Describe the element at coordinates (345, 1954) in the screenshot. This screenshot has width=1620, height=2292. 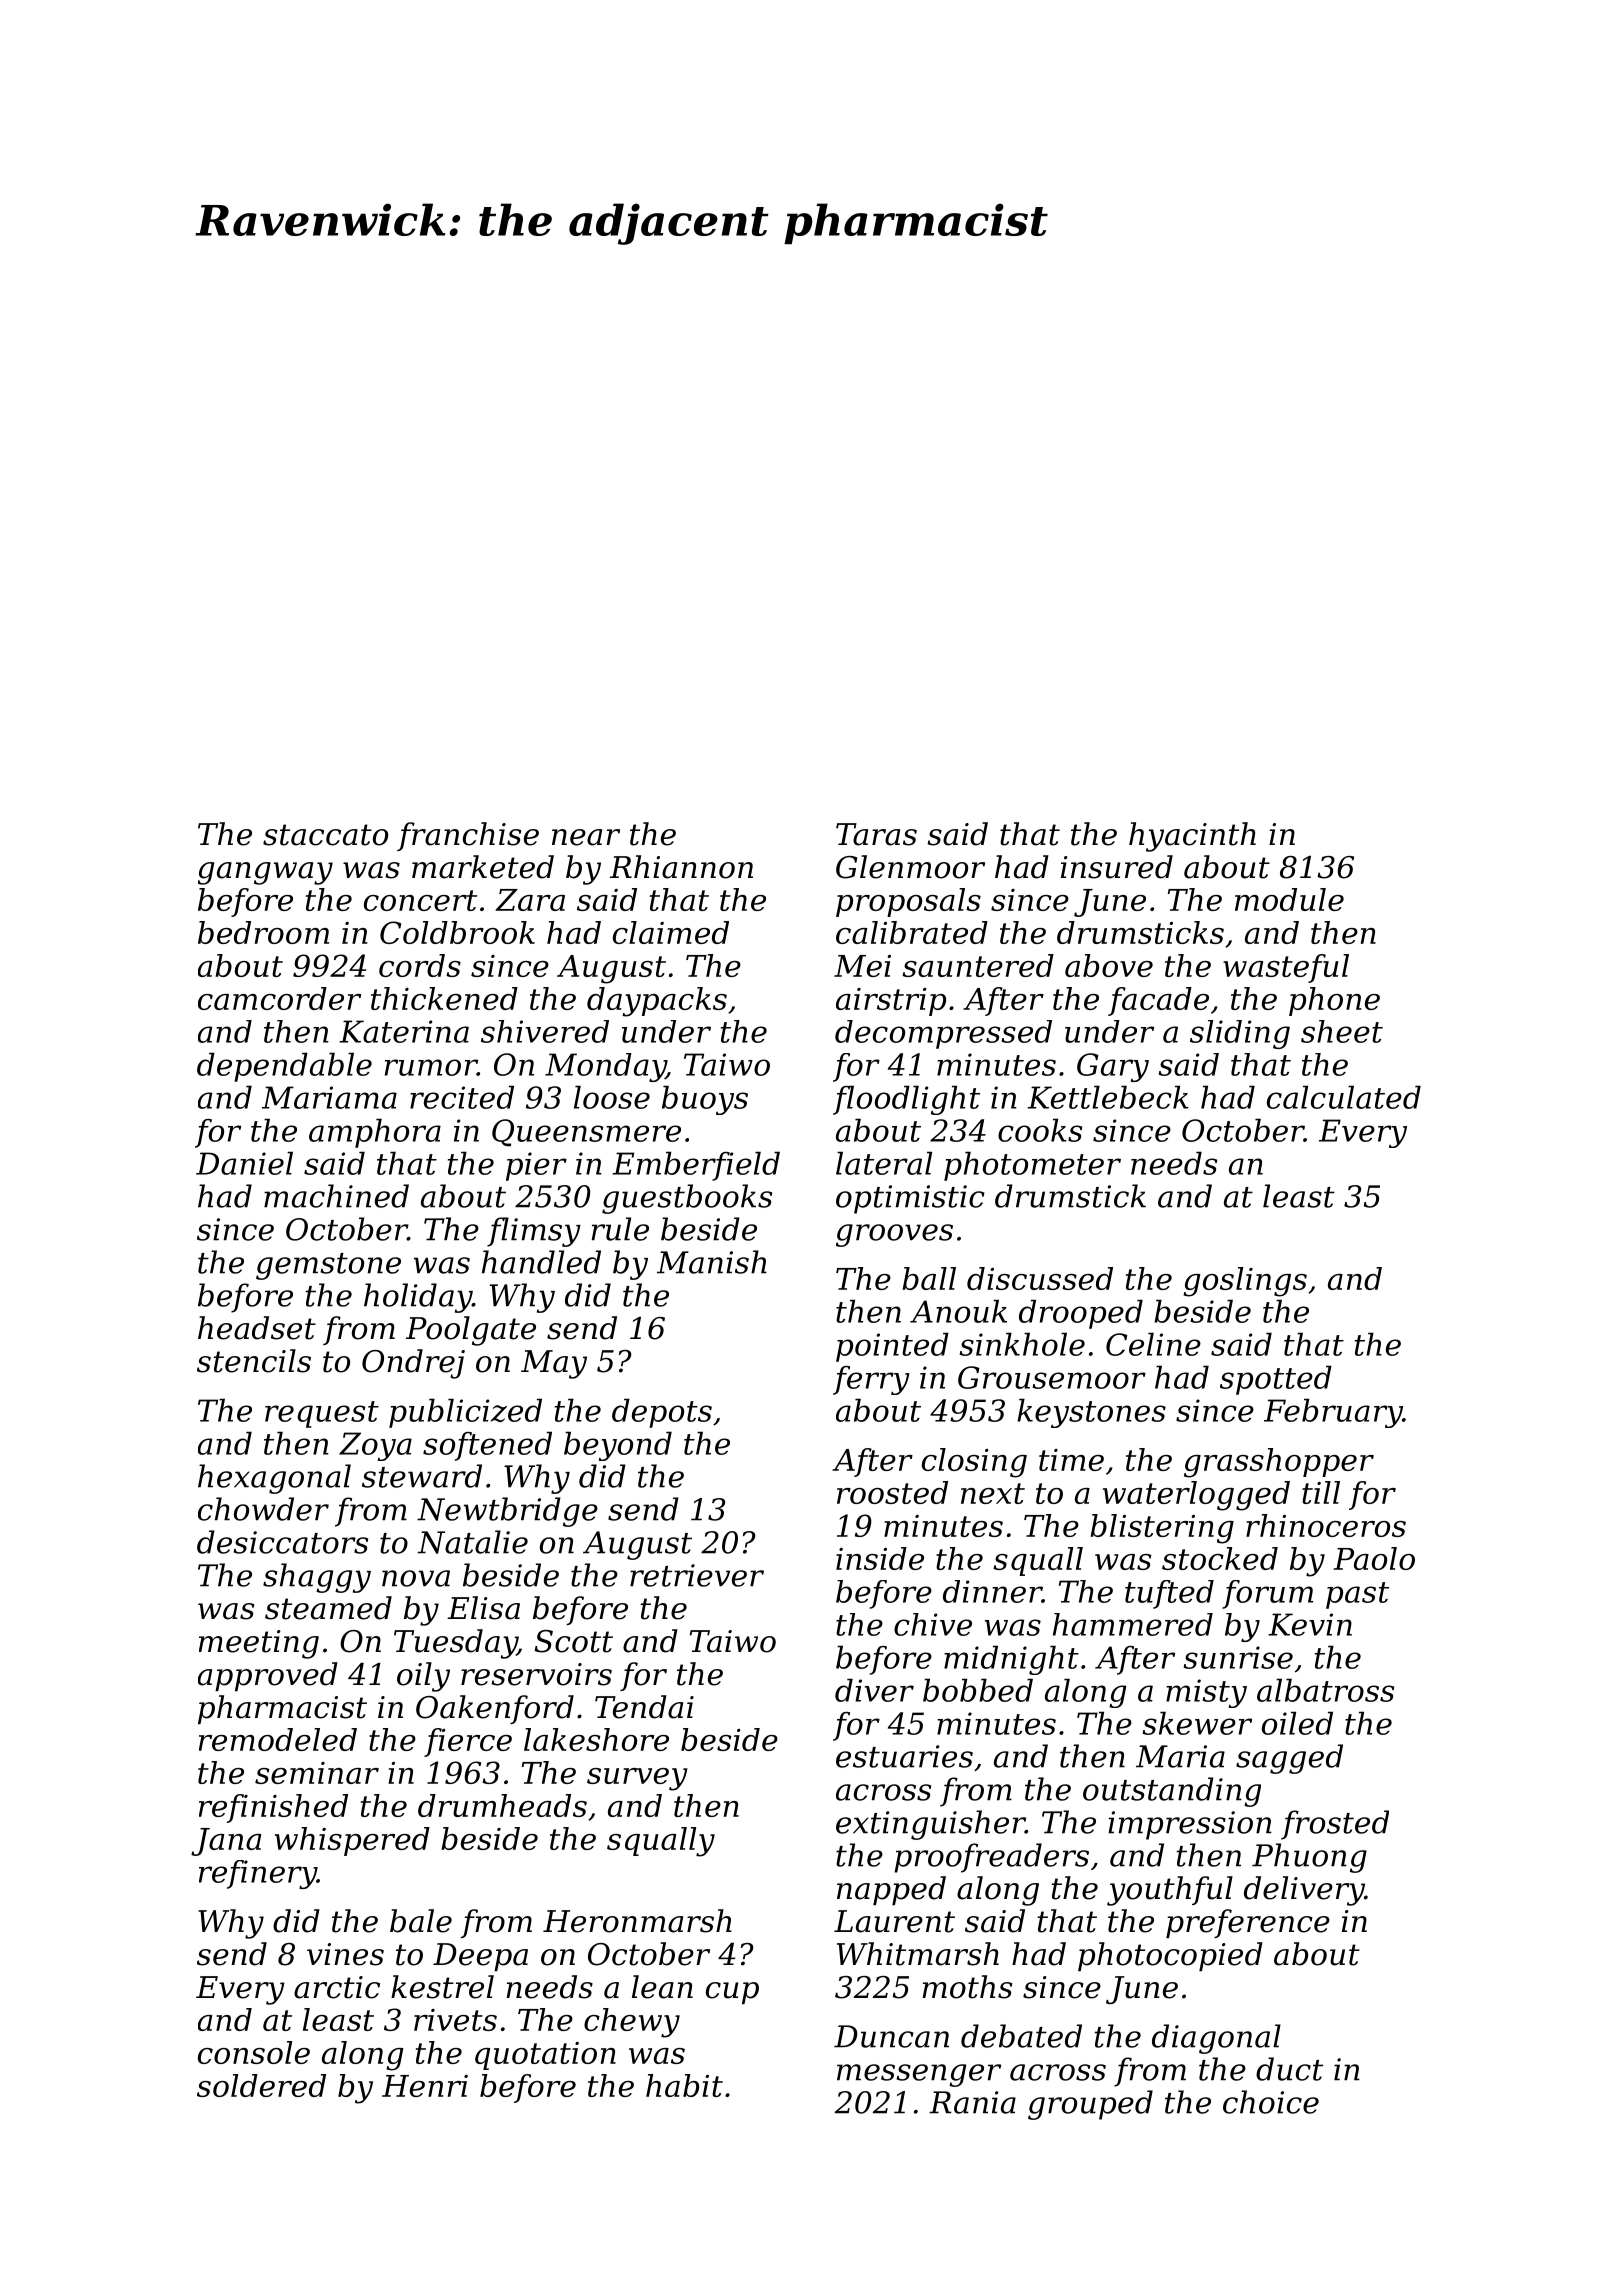
I see `vines` at that location.
